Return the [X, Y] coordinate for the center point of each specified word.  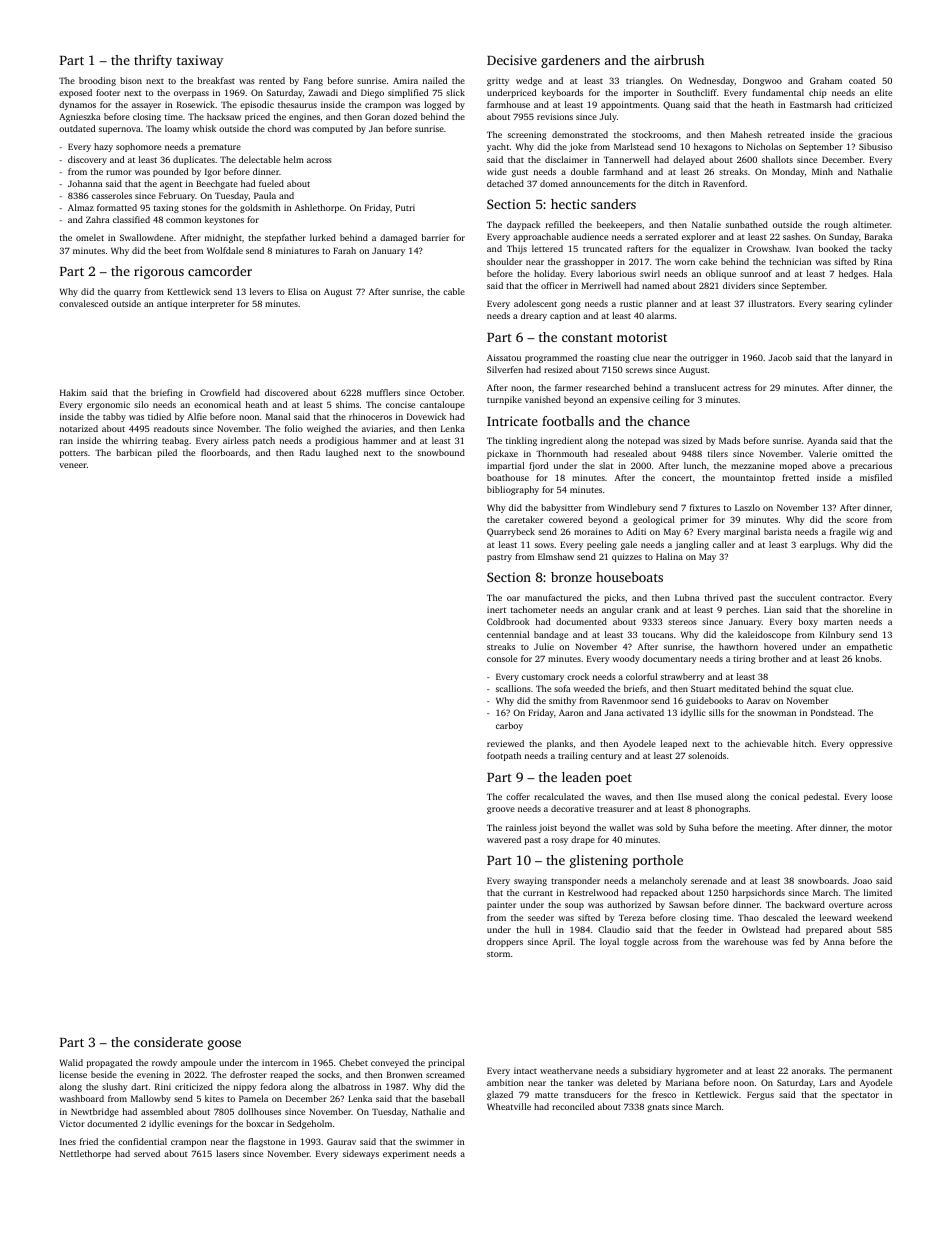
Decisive [512, 60]
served [147, 1153]
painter [501, 905]
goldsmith [260, 208]
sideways [361, 1154]
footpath [504, 756]
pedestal [820, 797]
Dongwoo [762, 81]
